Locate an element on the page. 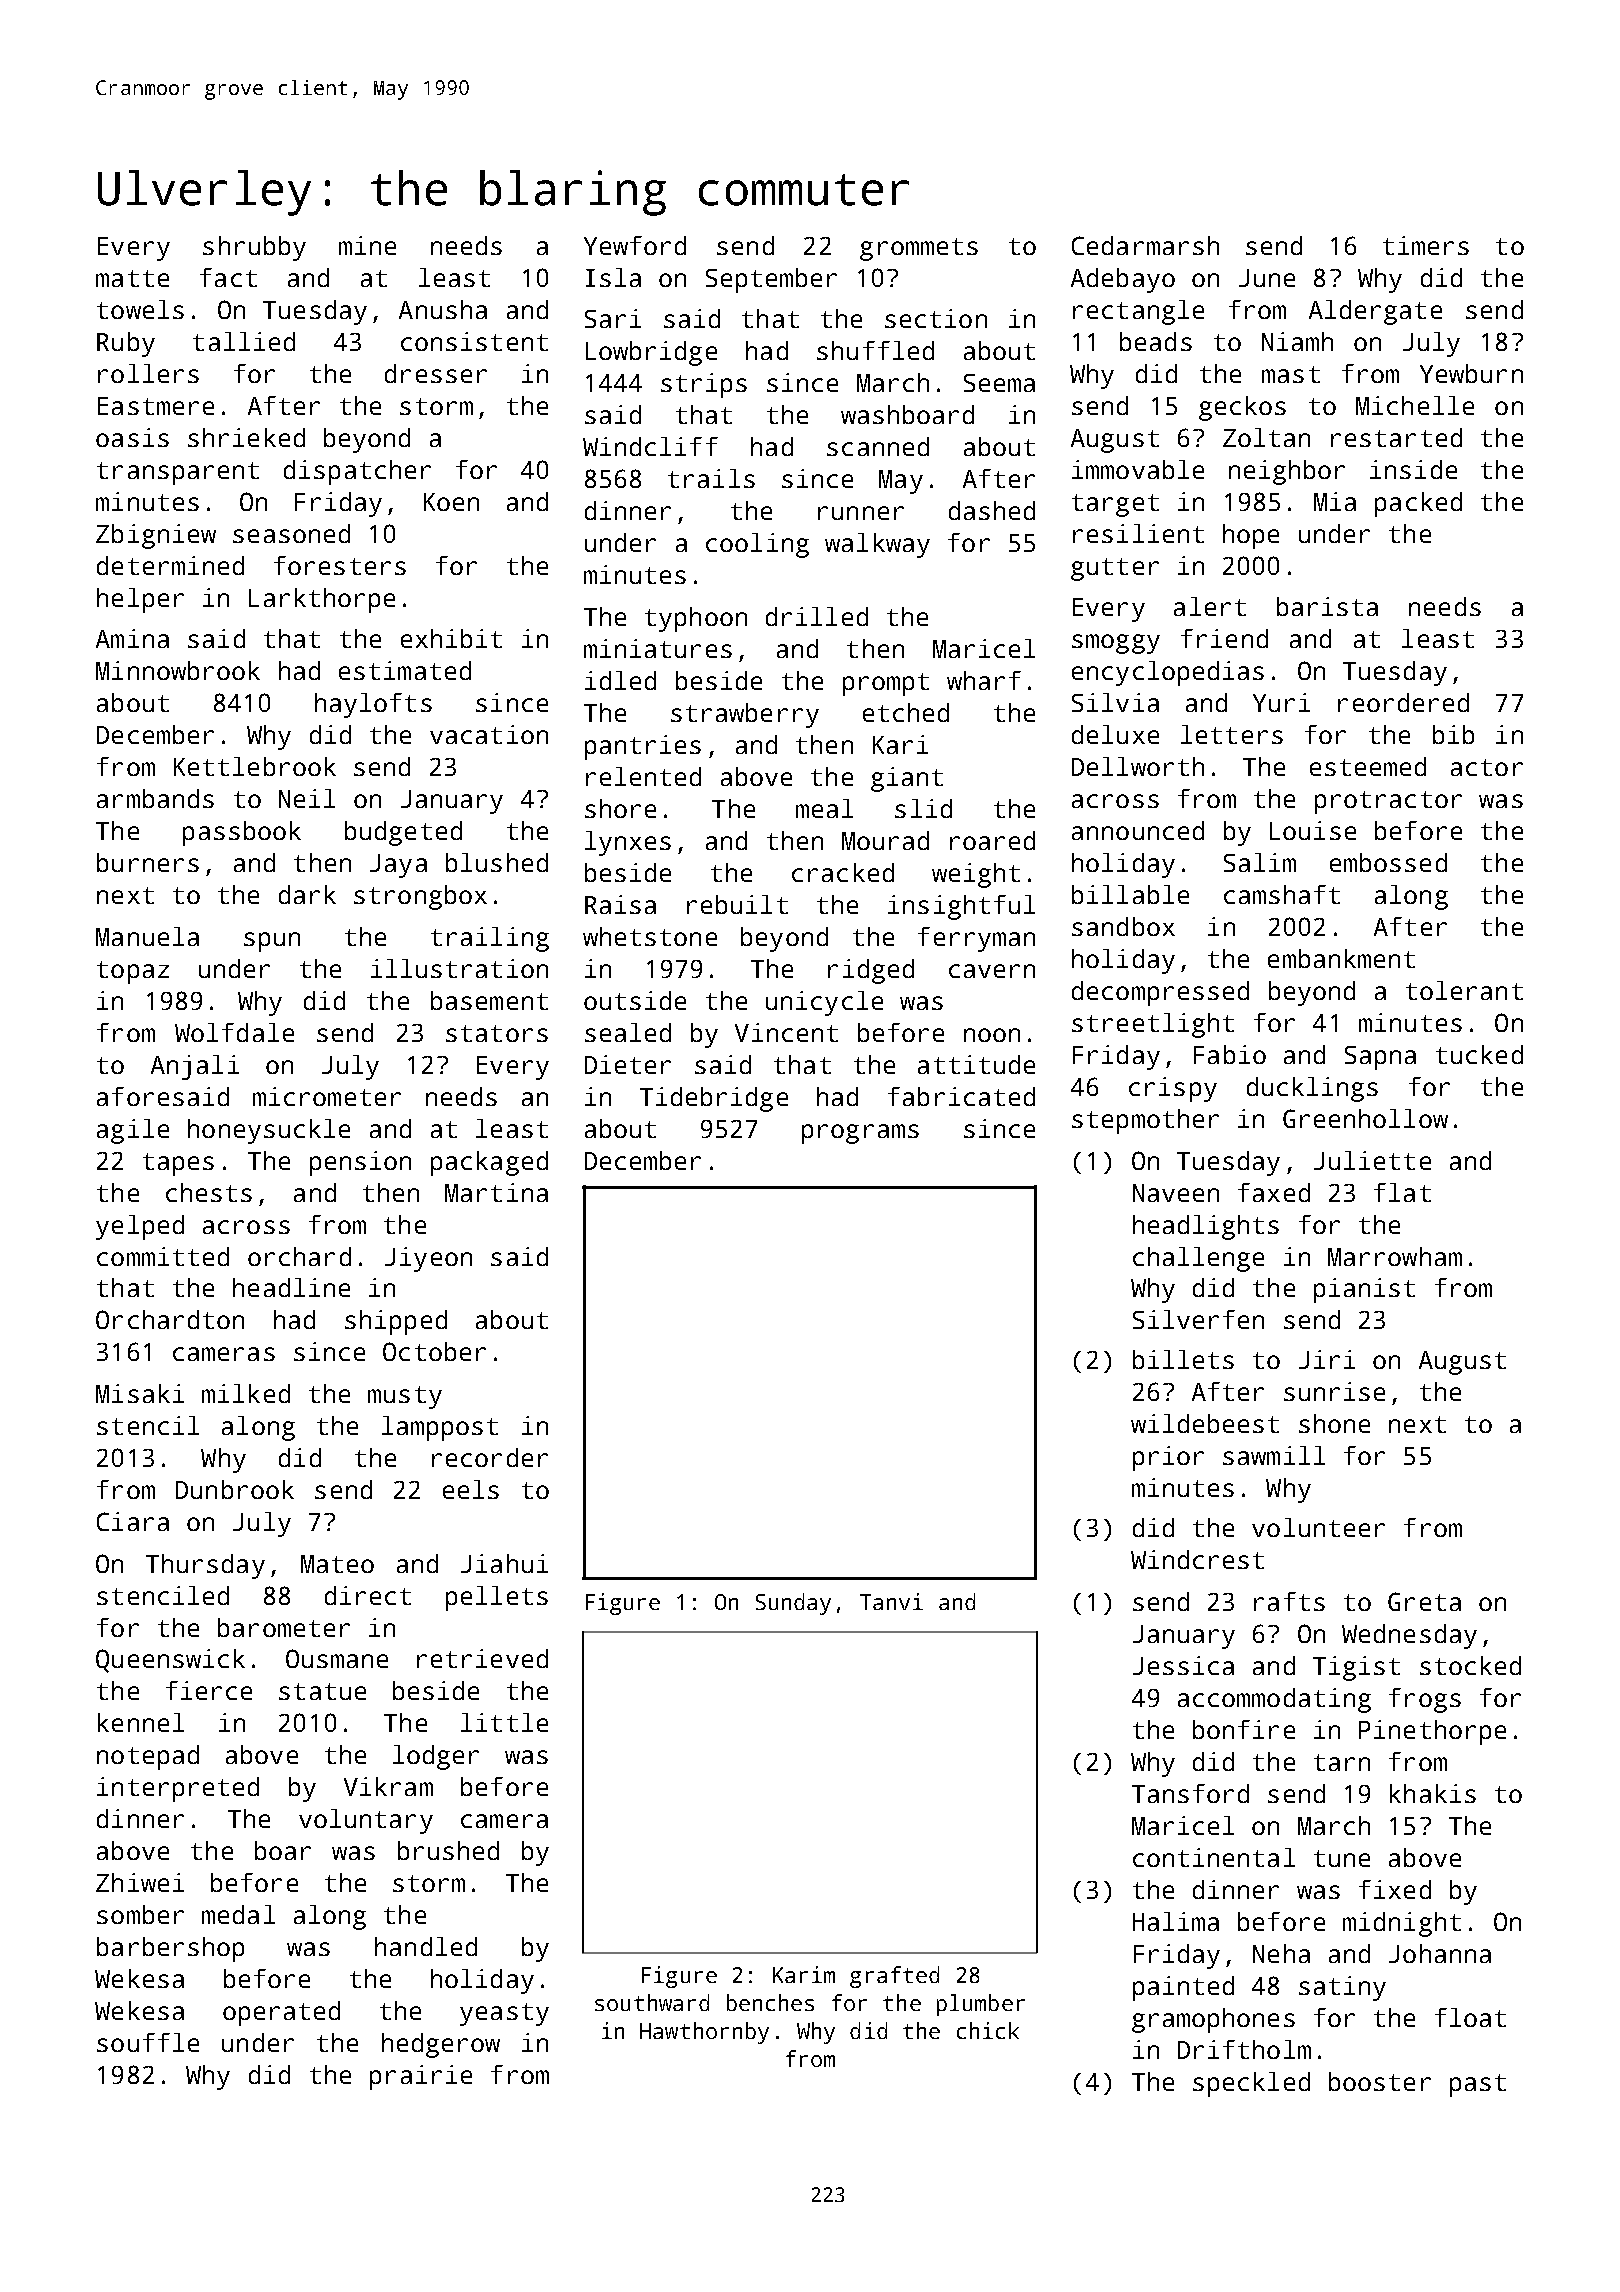 This document has height=2292, width=1620. volunteer is located at coordinates (1318, 1527).
